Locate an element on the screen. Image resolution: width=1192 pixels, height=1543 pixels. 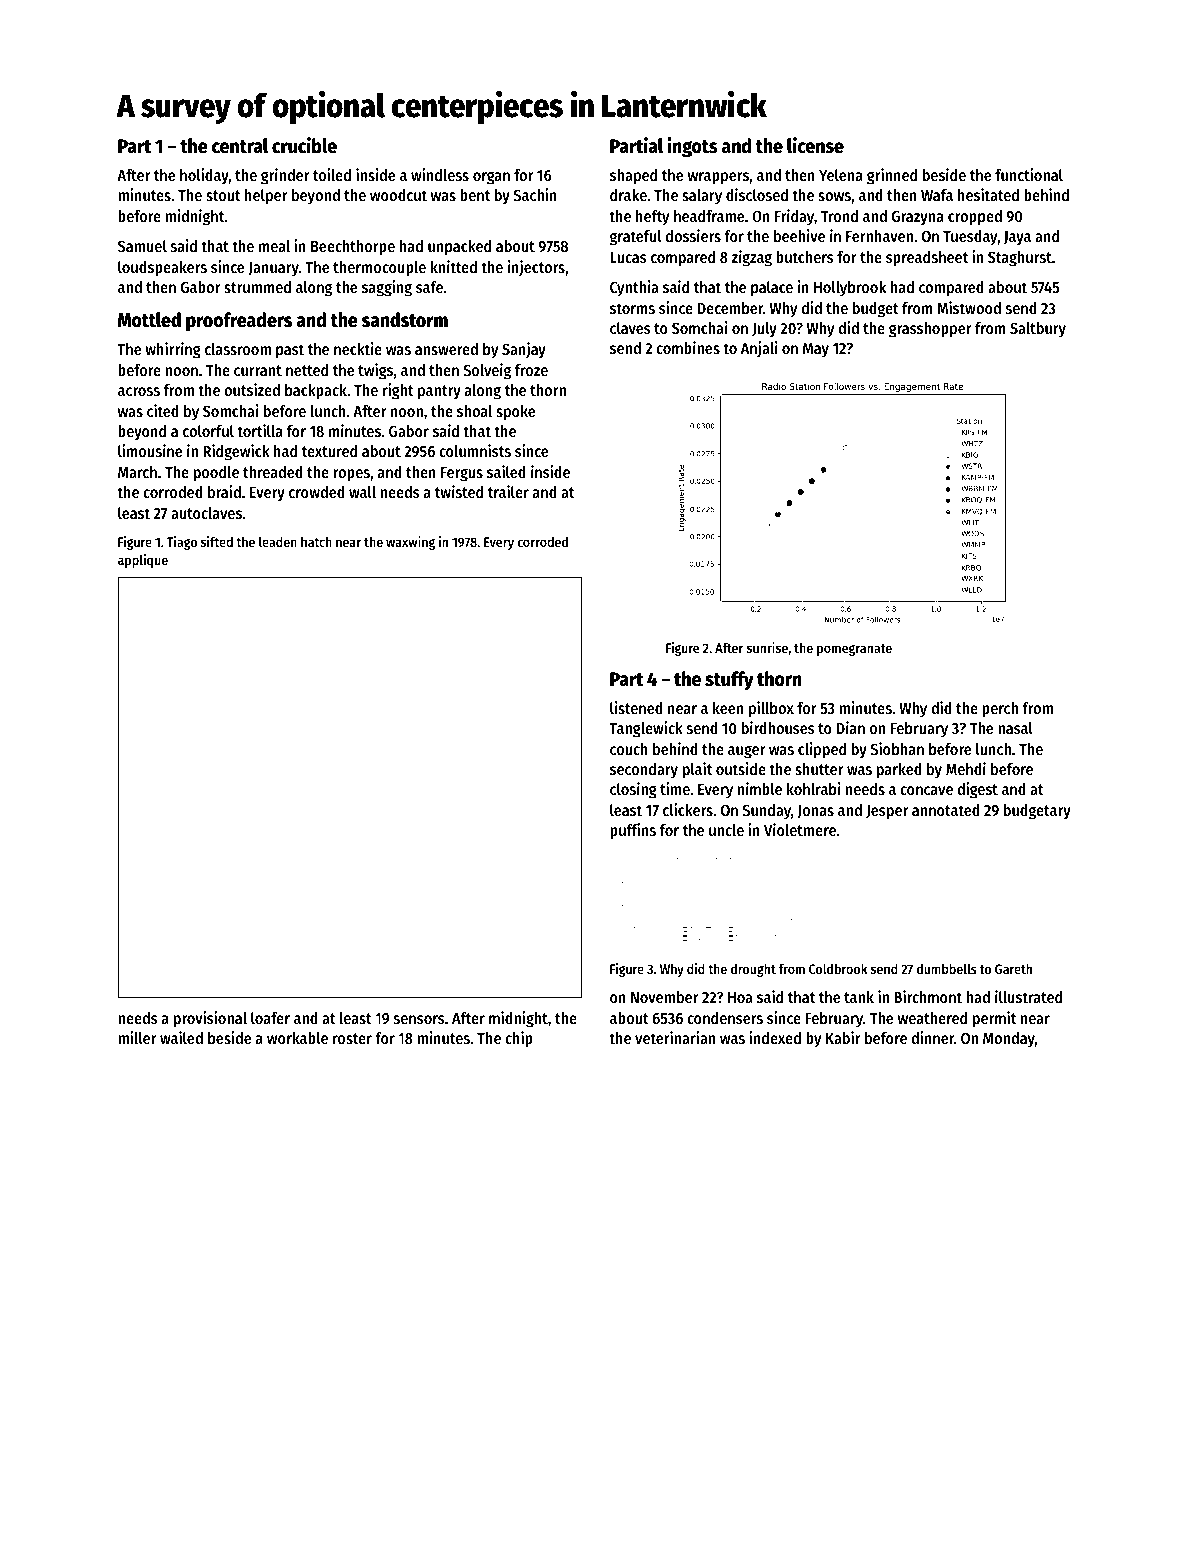
crucible is located at coordinates (304, 145).
